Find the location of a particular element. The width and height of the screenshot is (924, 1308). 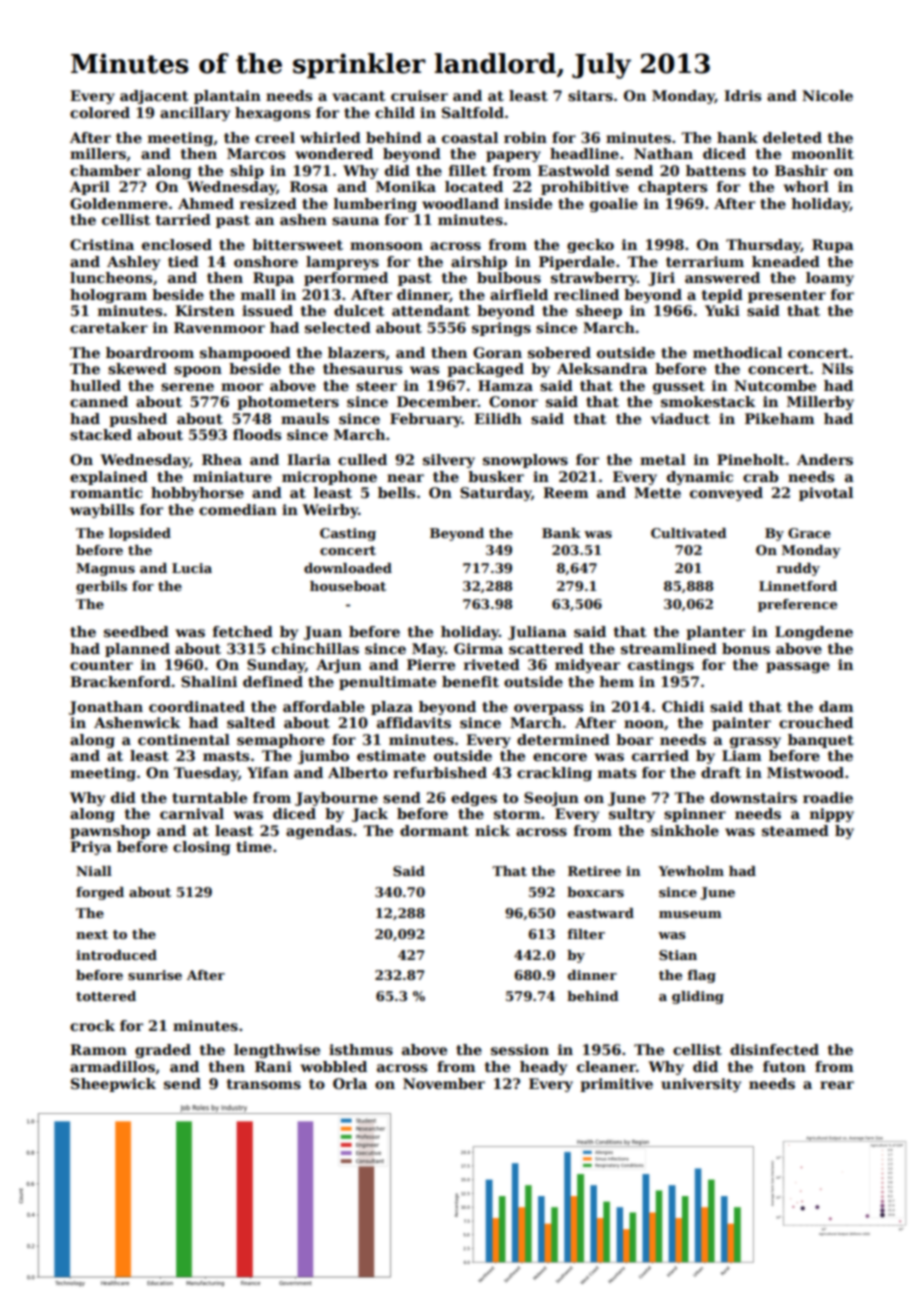

downloaded is located at coordinates (348, 568).
